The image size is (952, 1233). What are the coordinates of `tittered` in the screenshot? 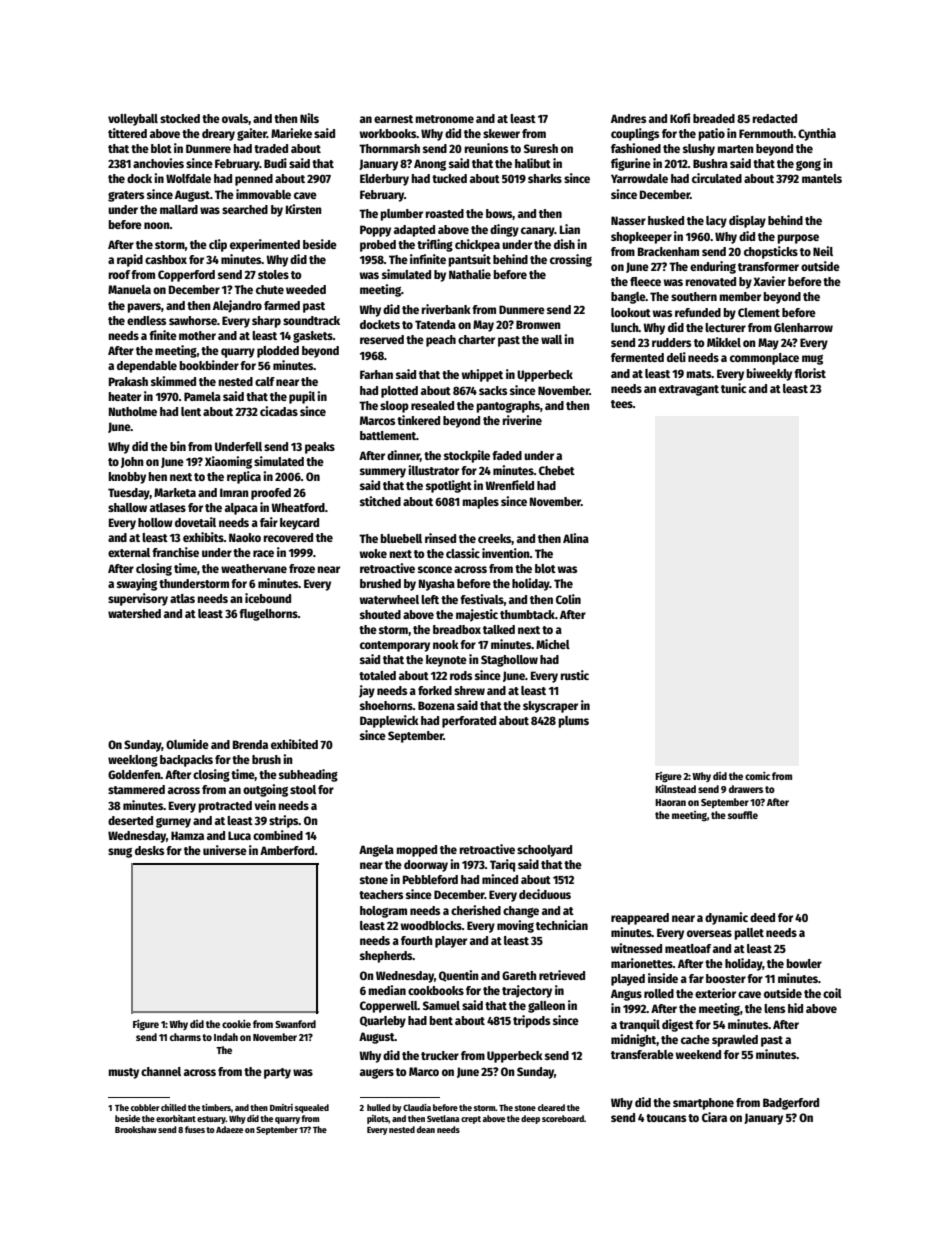 It's located at (127, 133).
